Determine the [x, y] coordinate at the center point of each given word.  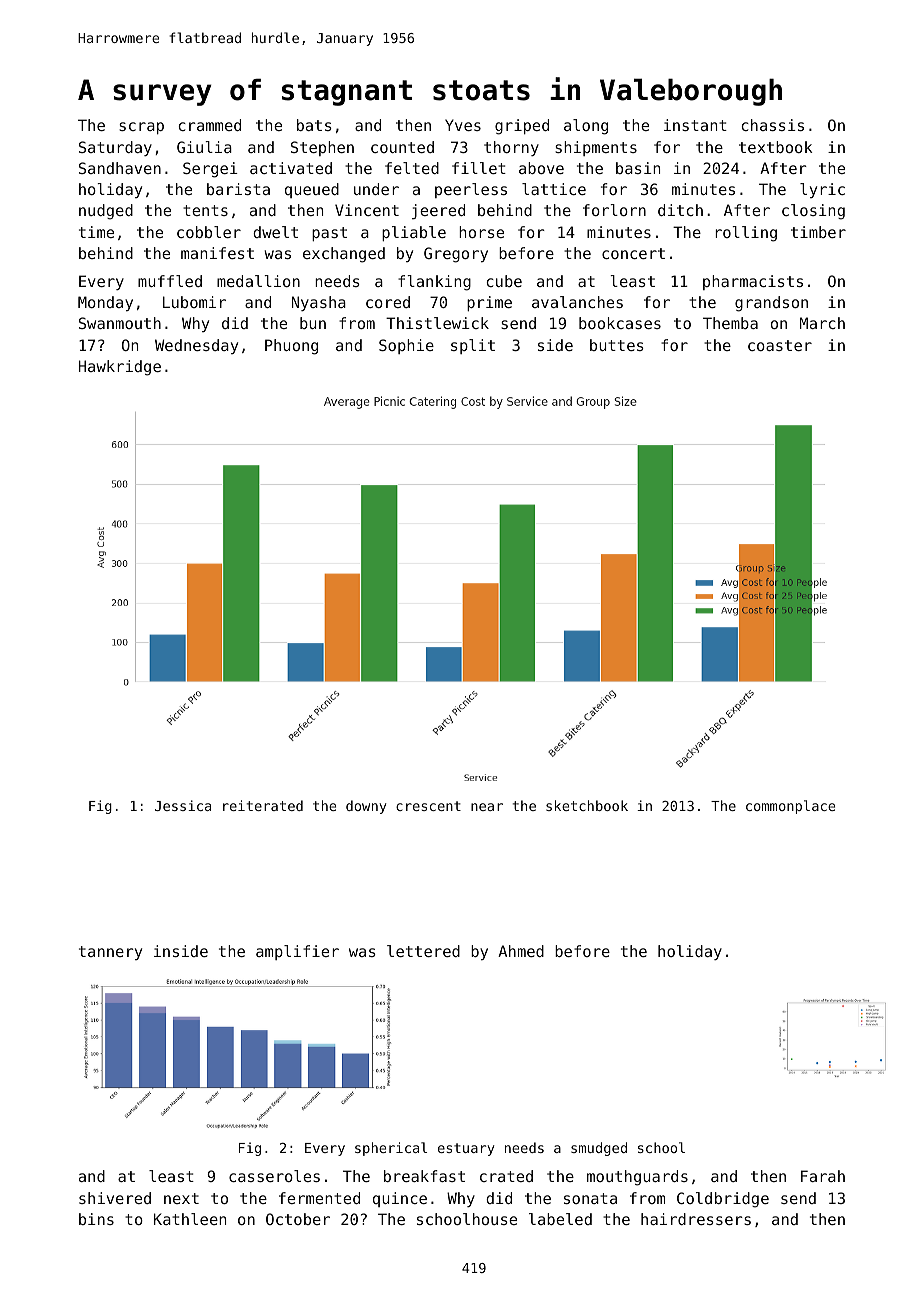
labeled [560, 1219]
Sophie [406, 346]
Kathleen [190, 1219]
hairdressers [696, 1219]
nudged [106, 212]
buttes [617, 345]
